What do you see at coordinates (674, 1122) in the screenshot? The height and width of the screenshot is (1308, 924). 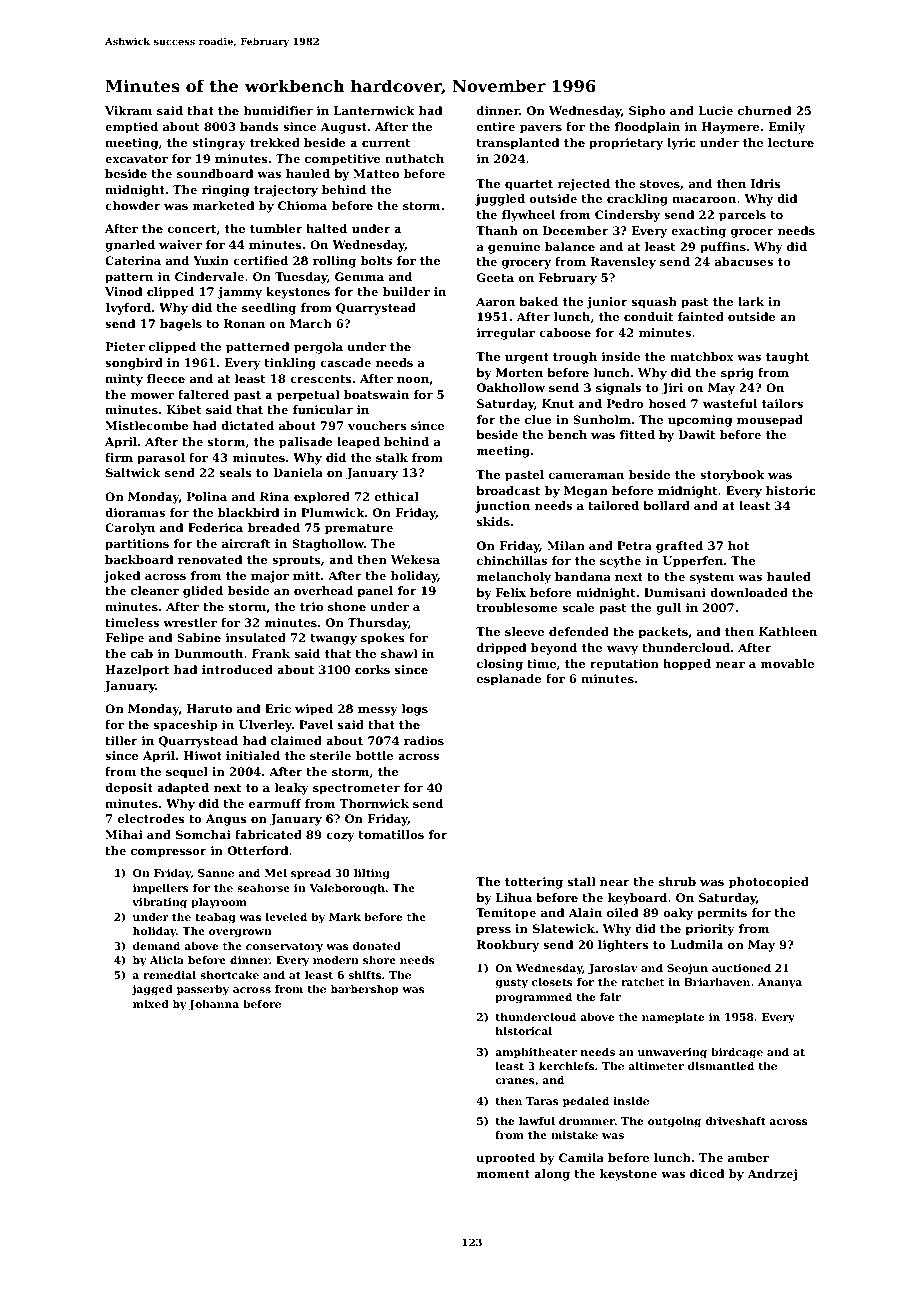 I see `outgoing` at bounding box center [674, 1122].
